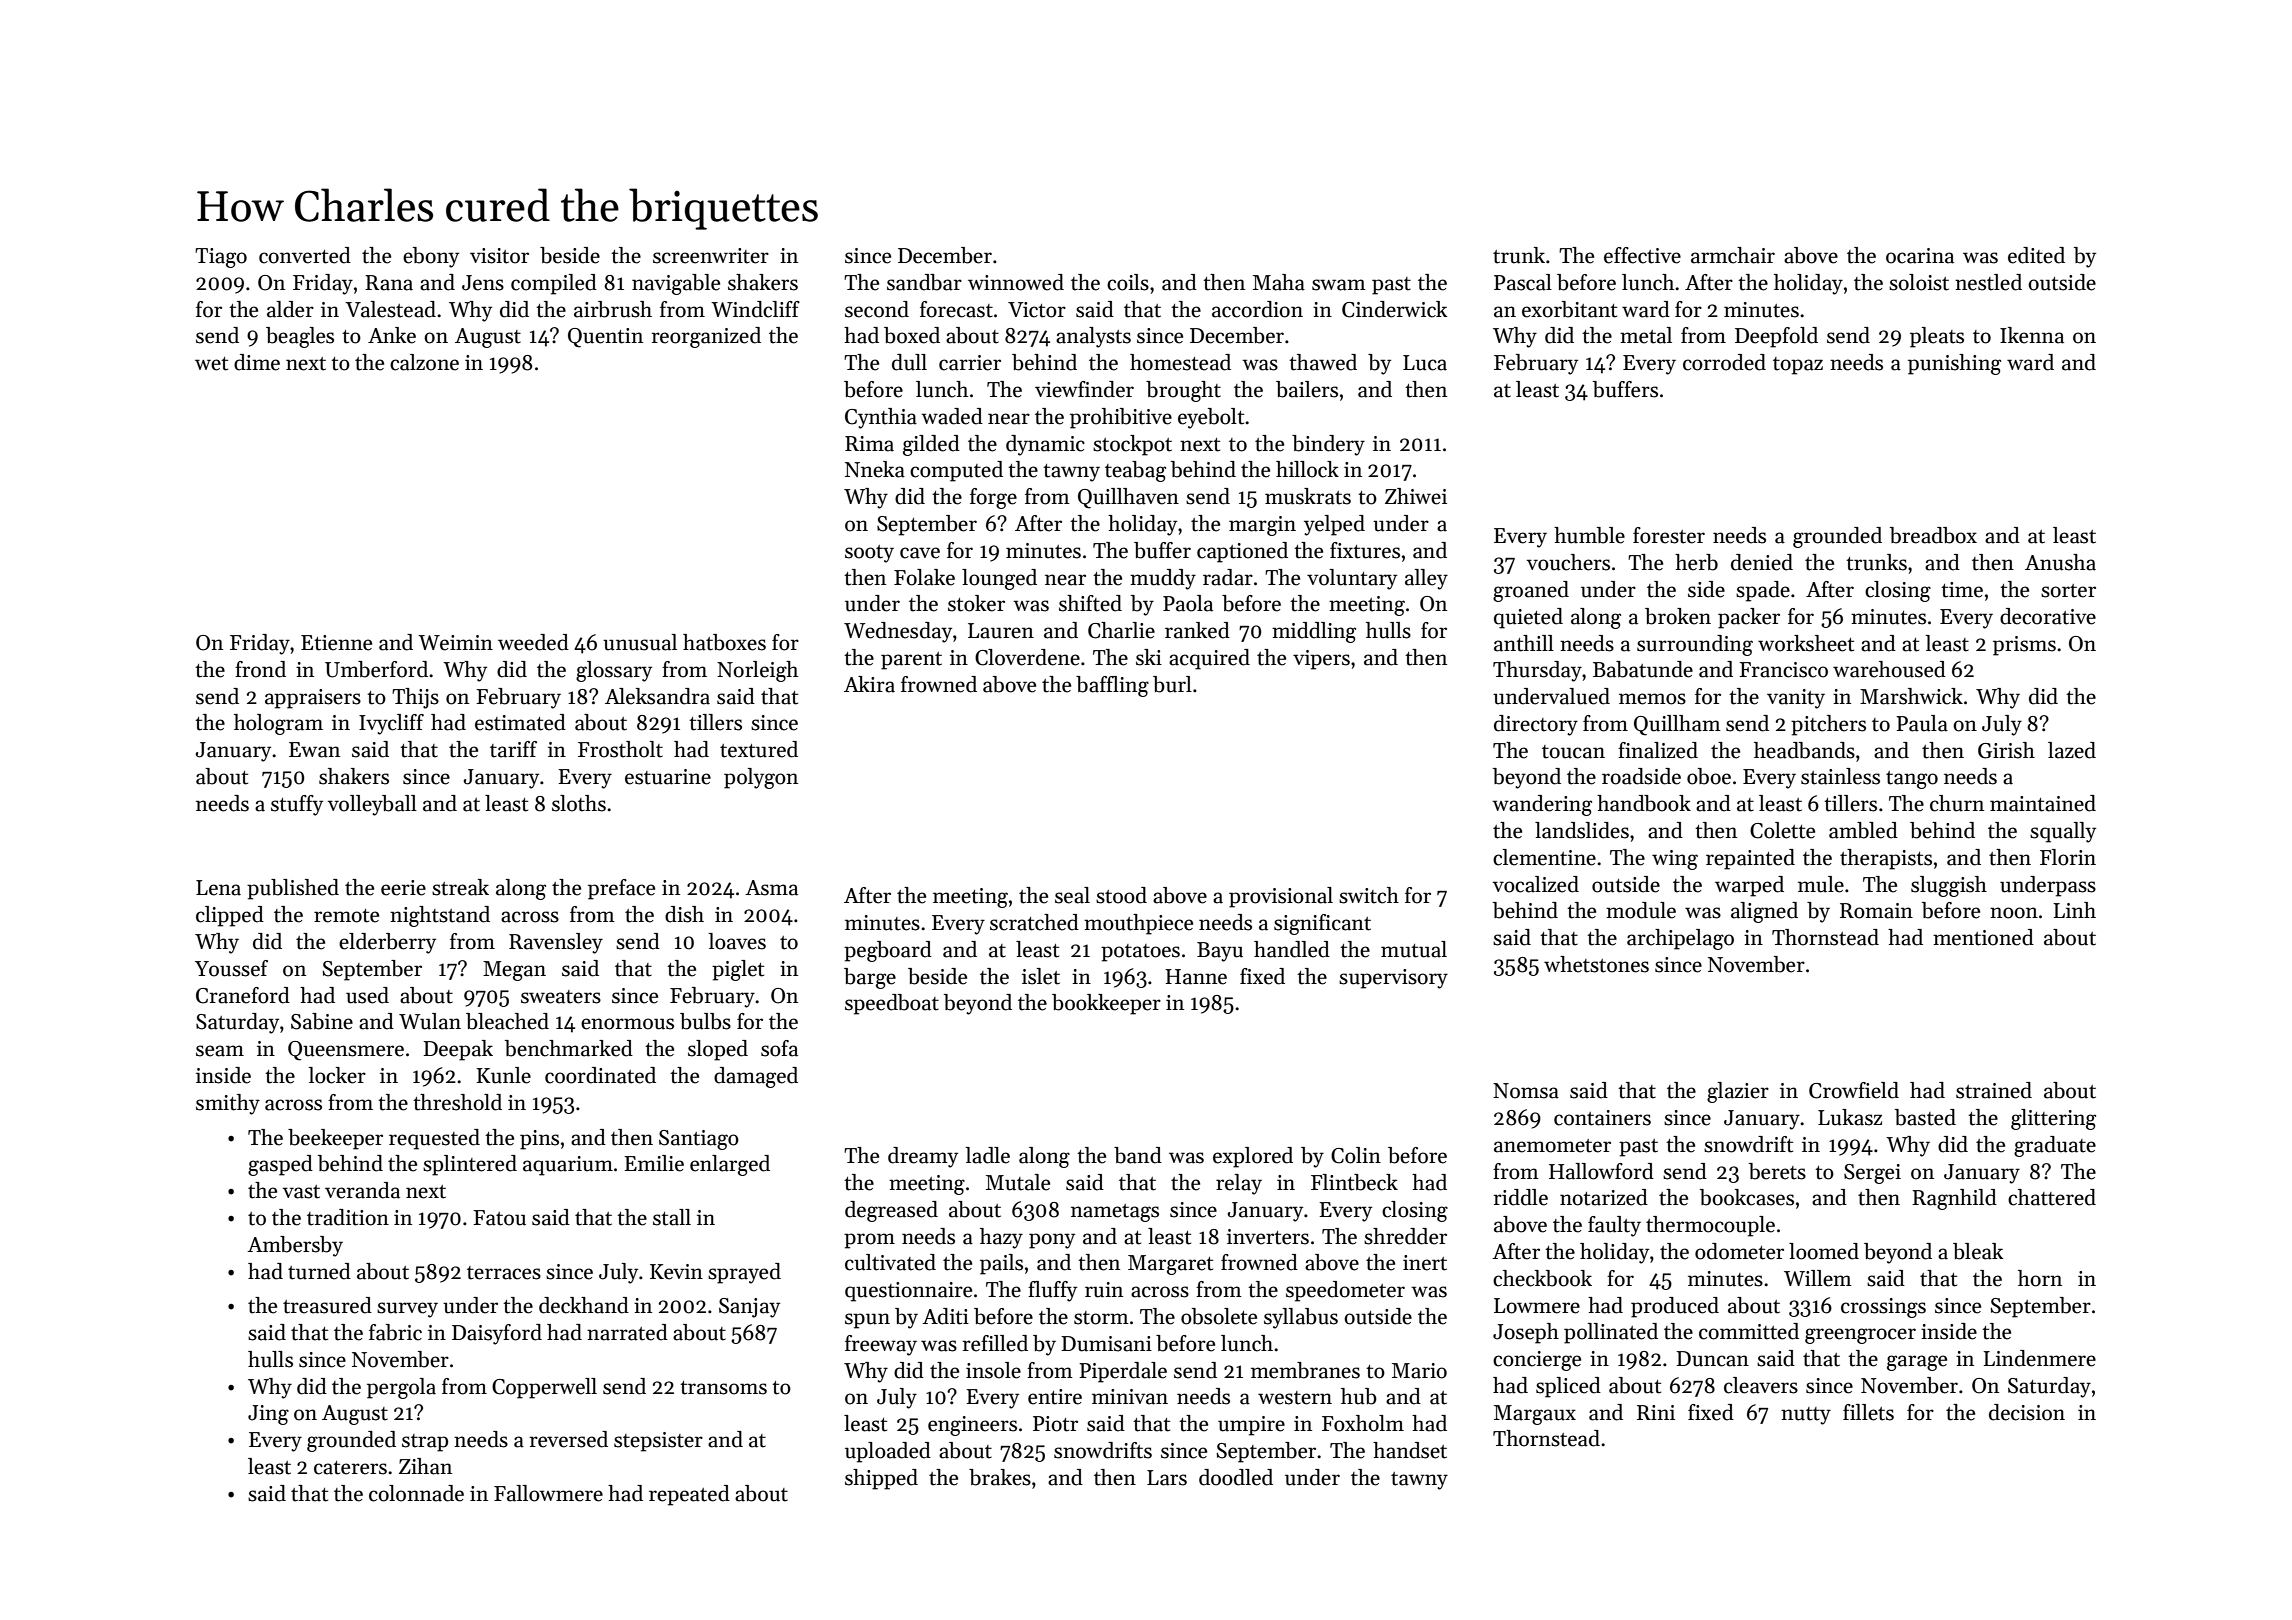  Describe the element at coordinates (711, 256) in the screenshot. I see `screenwriter` at that location.
